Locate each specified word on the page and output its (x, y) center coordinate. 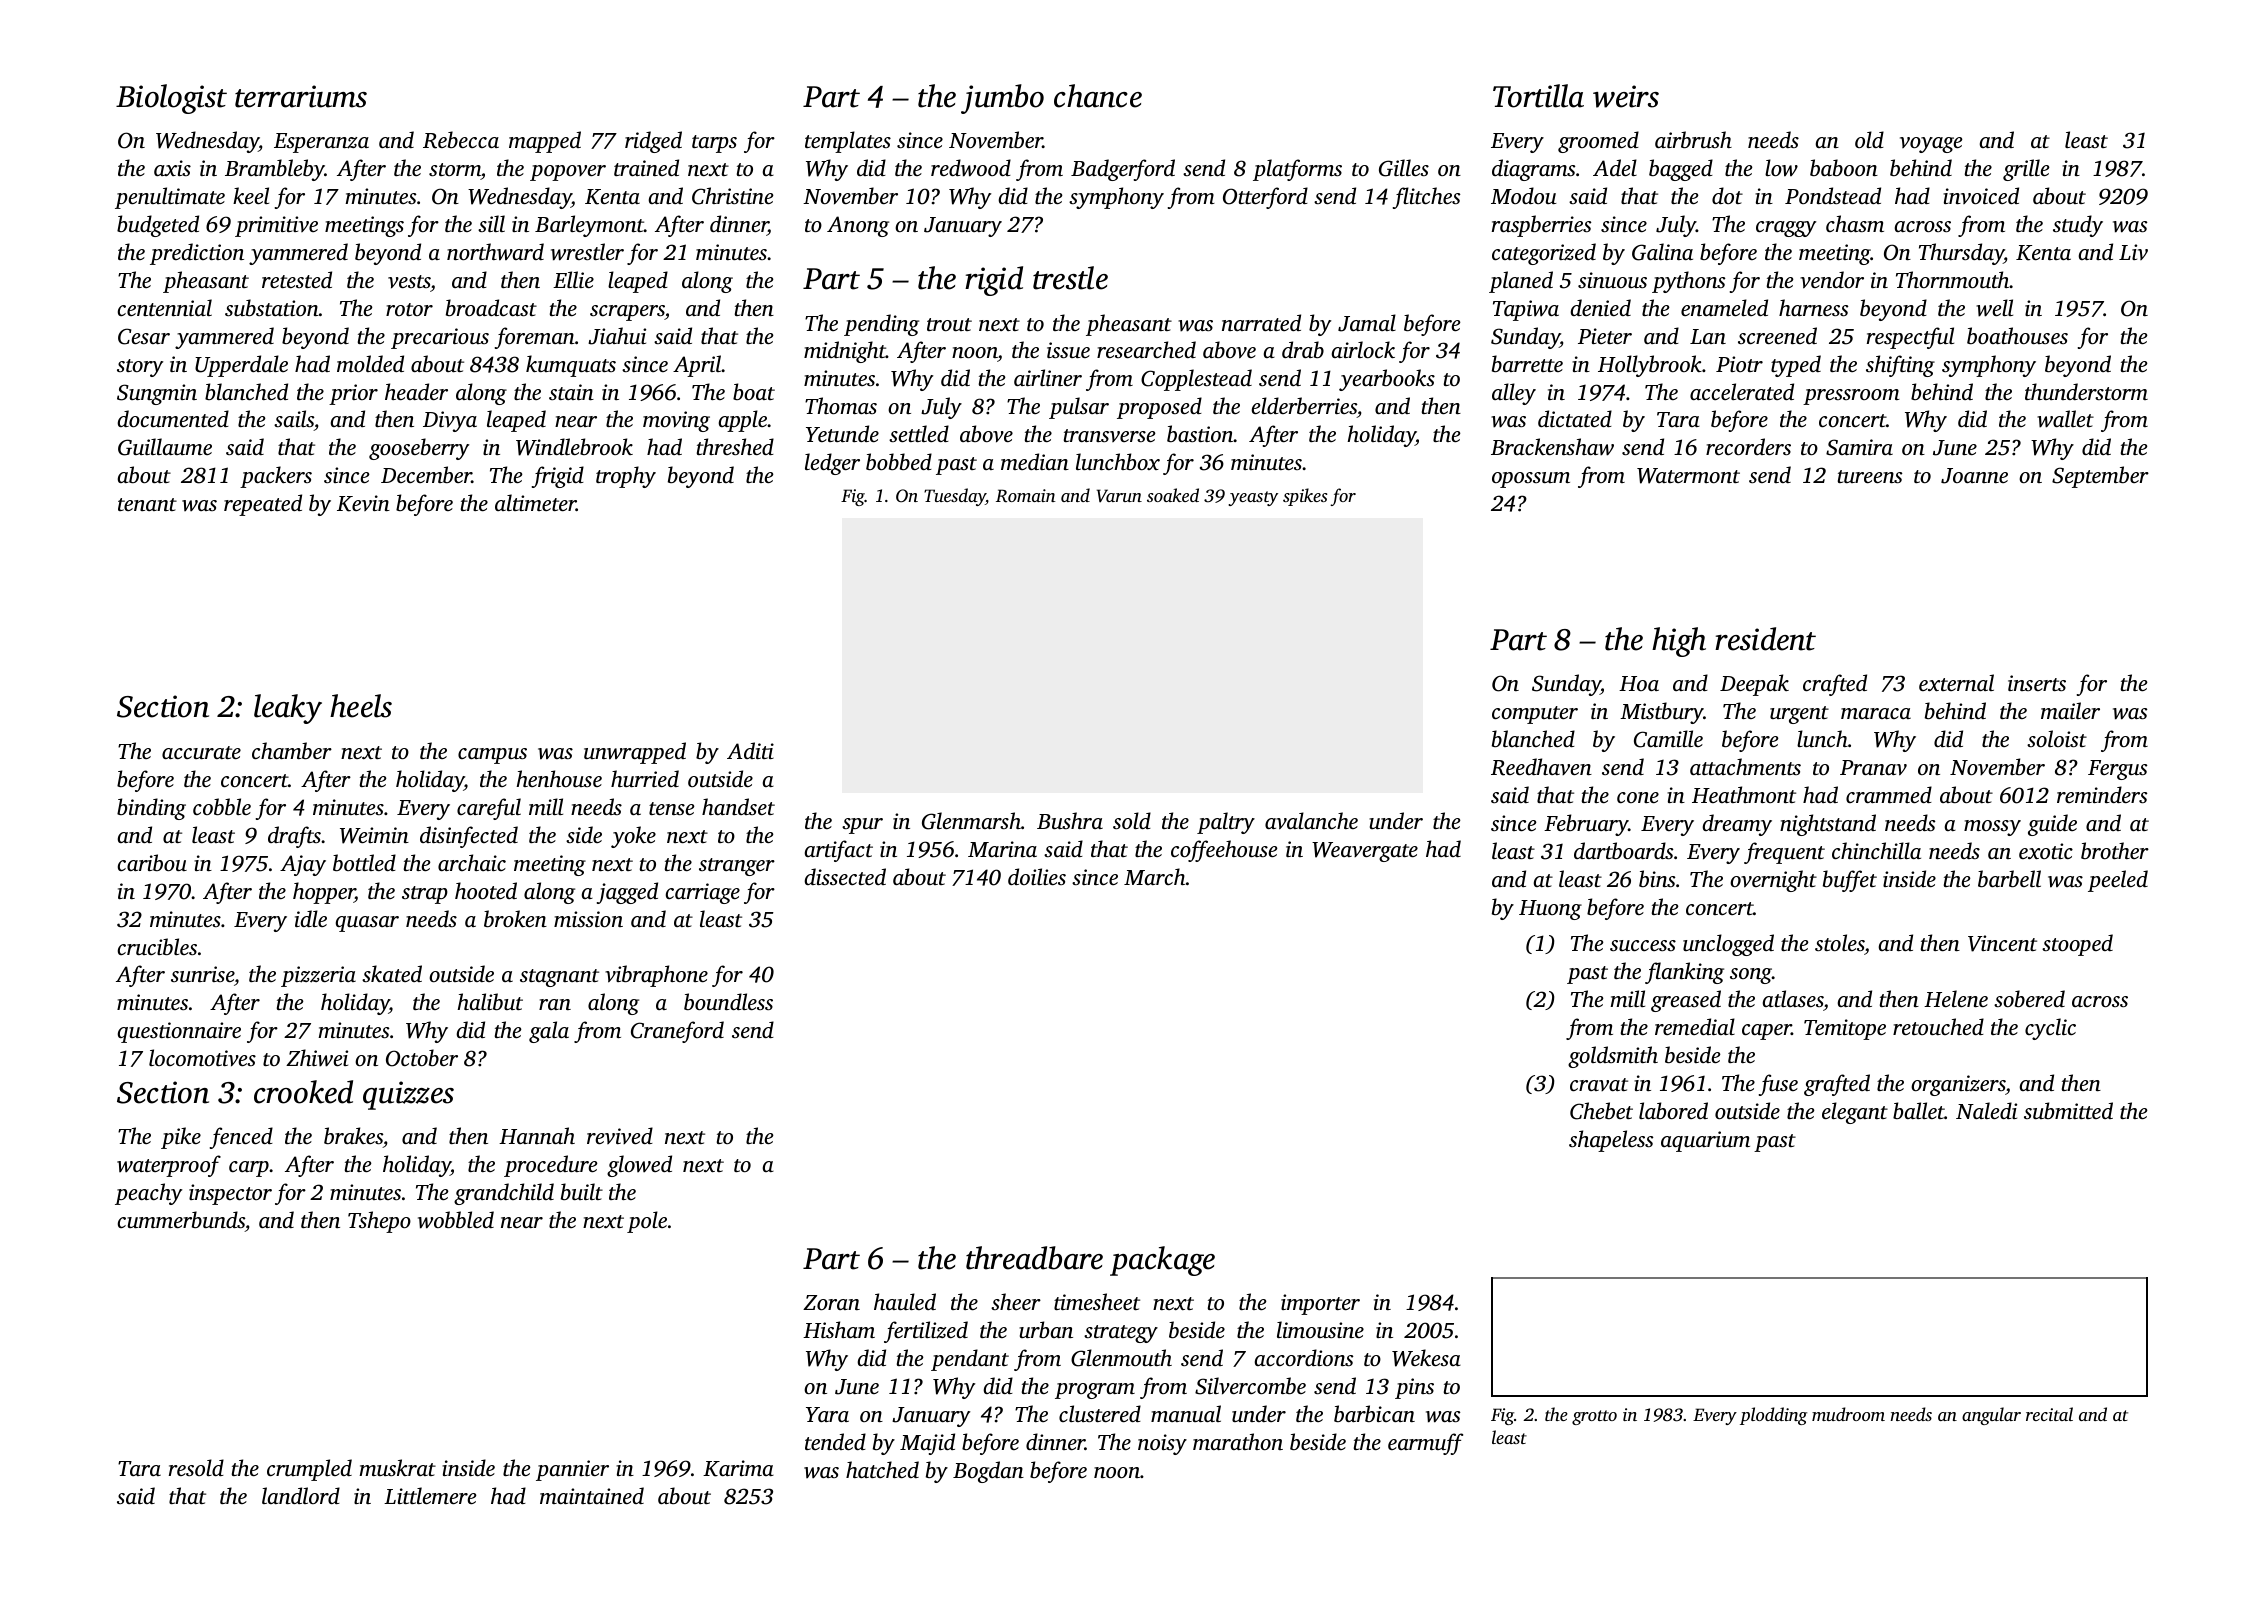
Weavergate (1365, 852)
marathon (1238, 1441)
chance (1098, 96)
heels (361, 706)
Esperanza (321, 143)
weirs (1626, 96)
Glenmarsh (971, 821)
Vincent (2002, 943)
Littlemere (430, 1495)
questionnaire (179, 1032)
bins (1657, 878)
